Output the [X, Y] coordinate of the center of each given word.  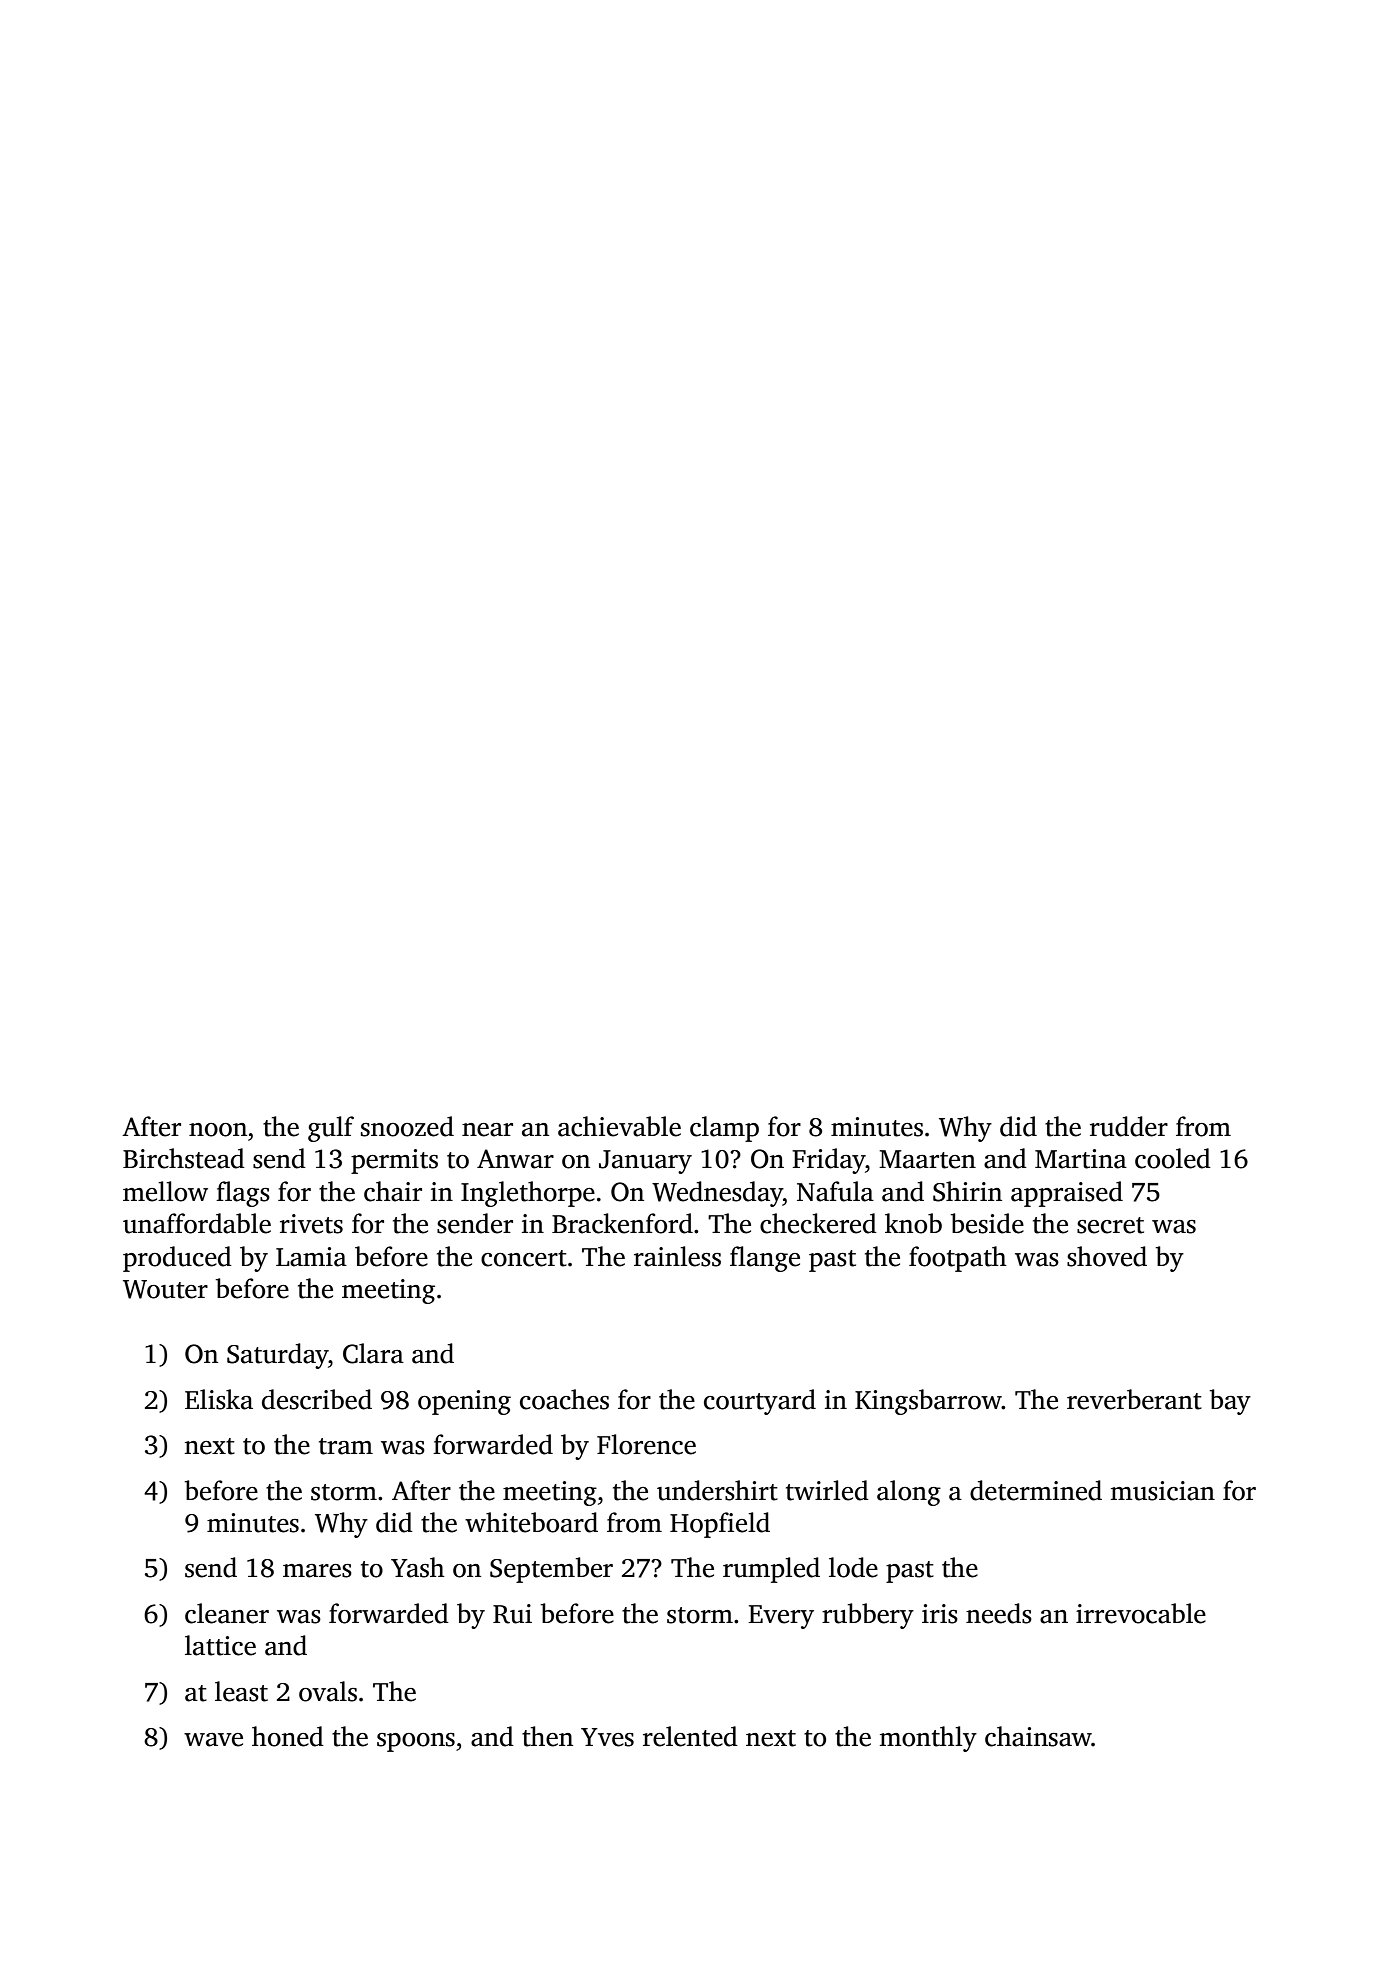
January [645, 1162]
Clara [373, 1353]
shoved [1107, 1256]
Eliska [219, 1399]
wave [213, 1740]
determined [1036, 1490]
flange [765, 1259]
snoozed [407, 1126]
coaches [564, 1399]
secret [1110, 1225]
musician [1163, 1491]
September [551, 1570]
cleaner [227, 1613]
